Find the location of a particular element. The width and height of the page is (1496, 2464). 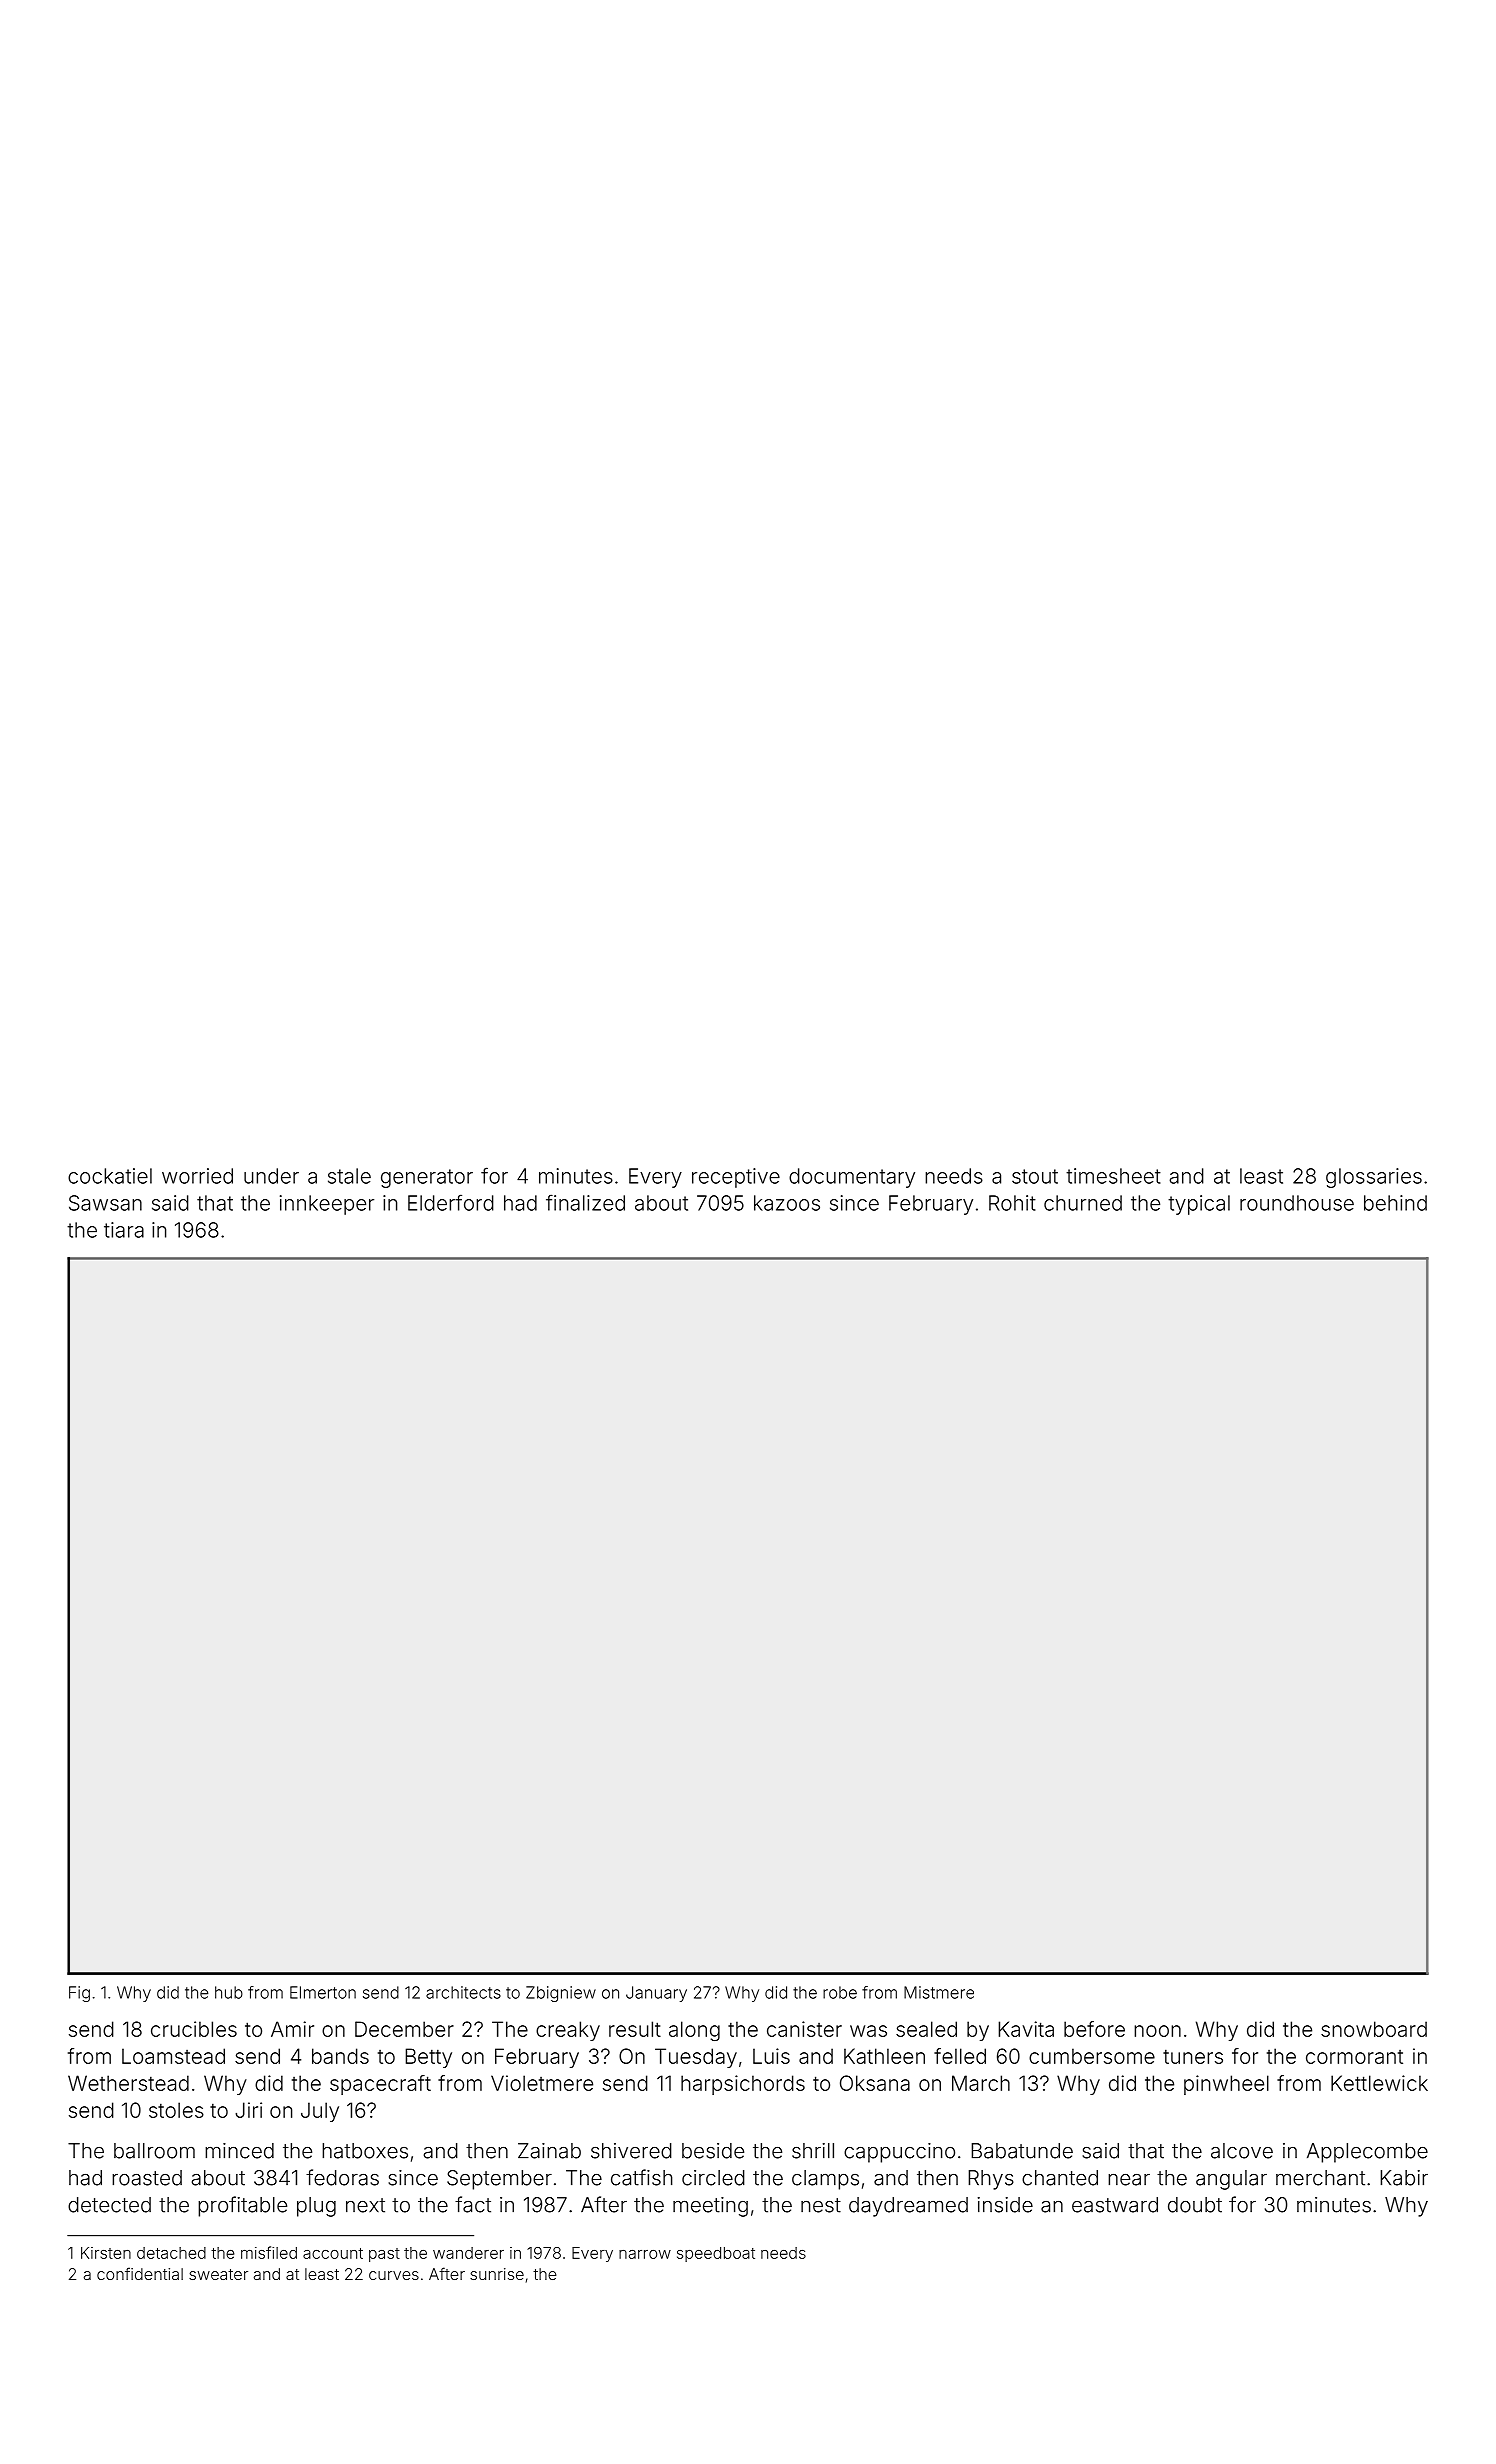

tiara is located at coordinates (124, 1230).
